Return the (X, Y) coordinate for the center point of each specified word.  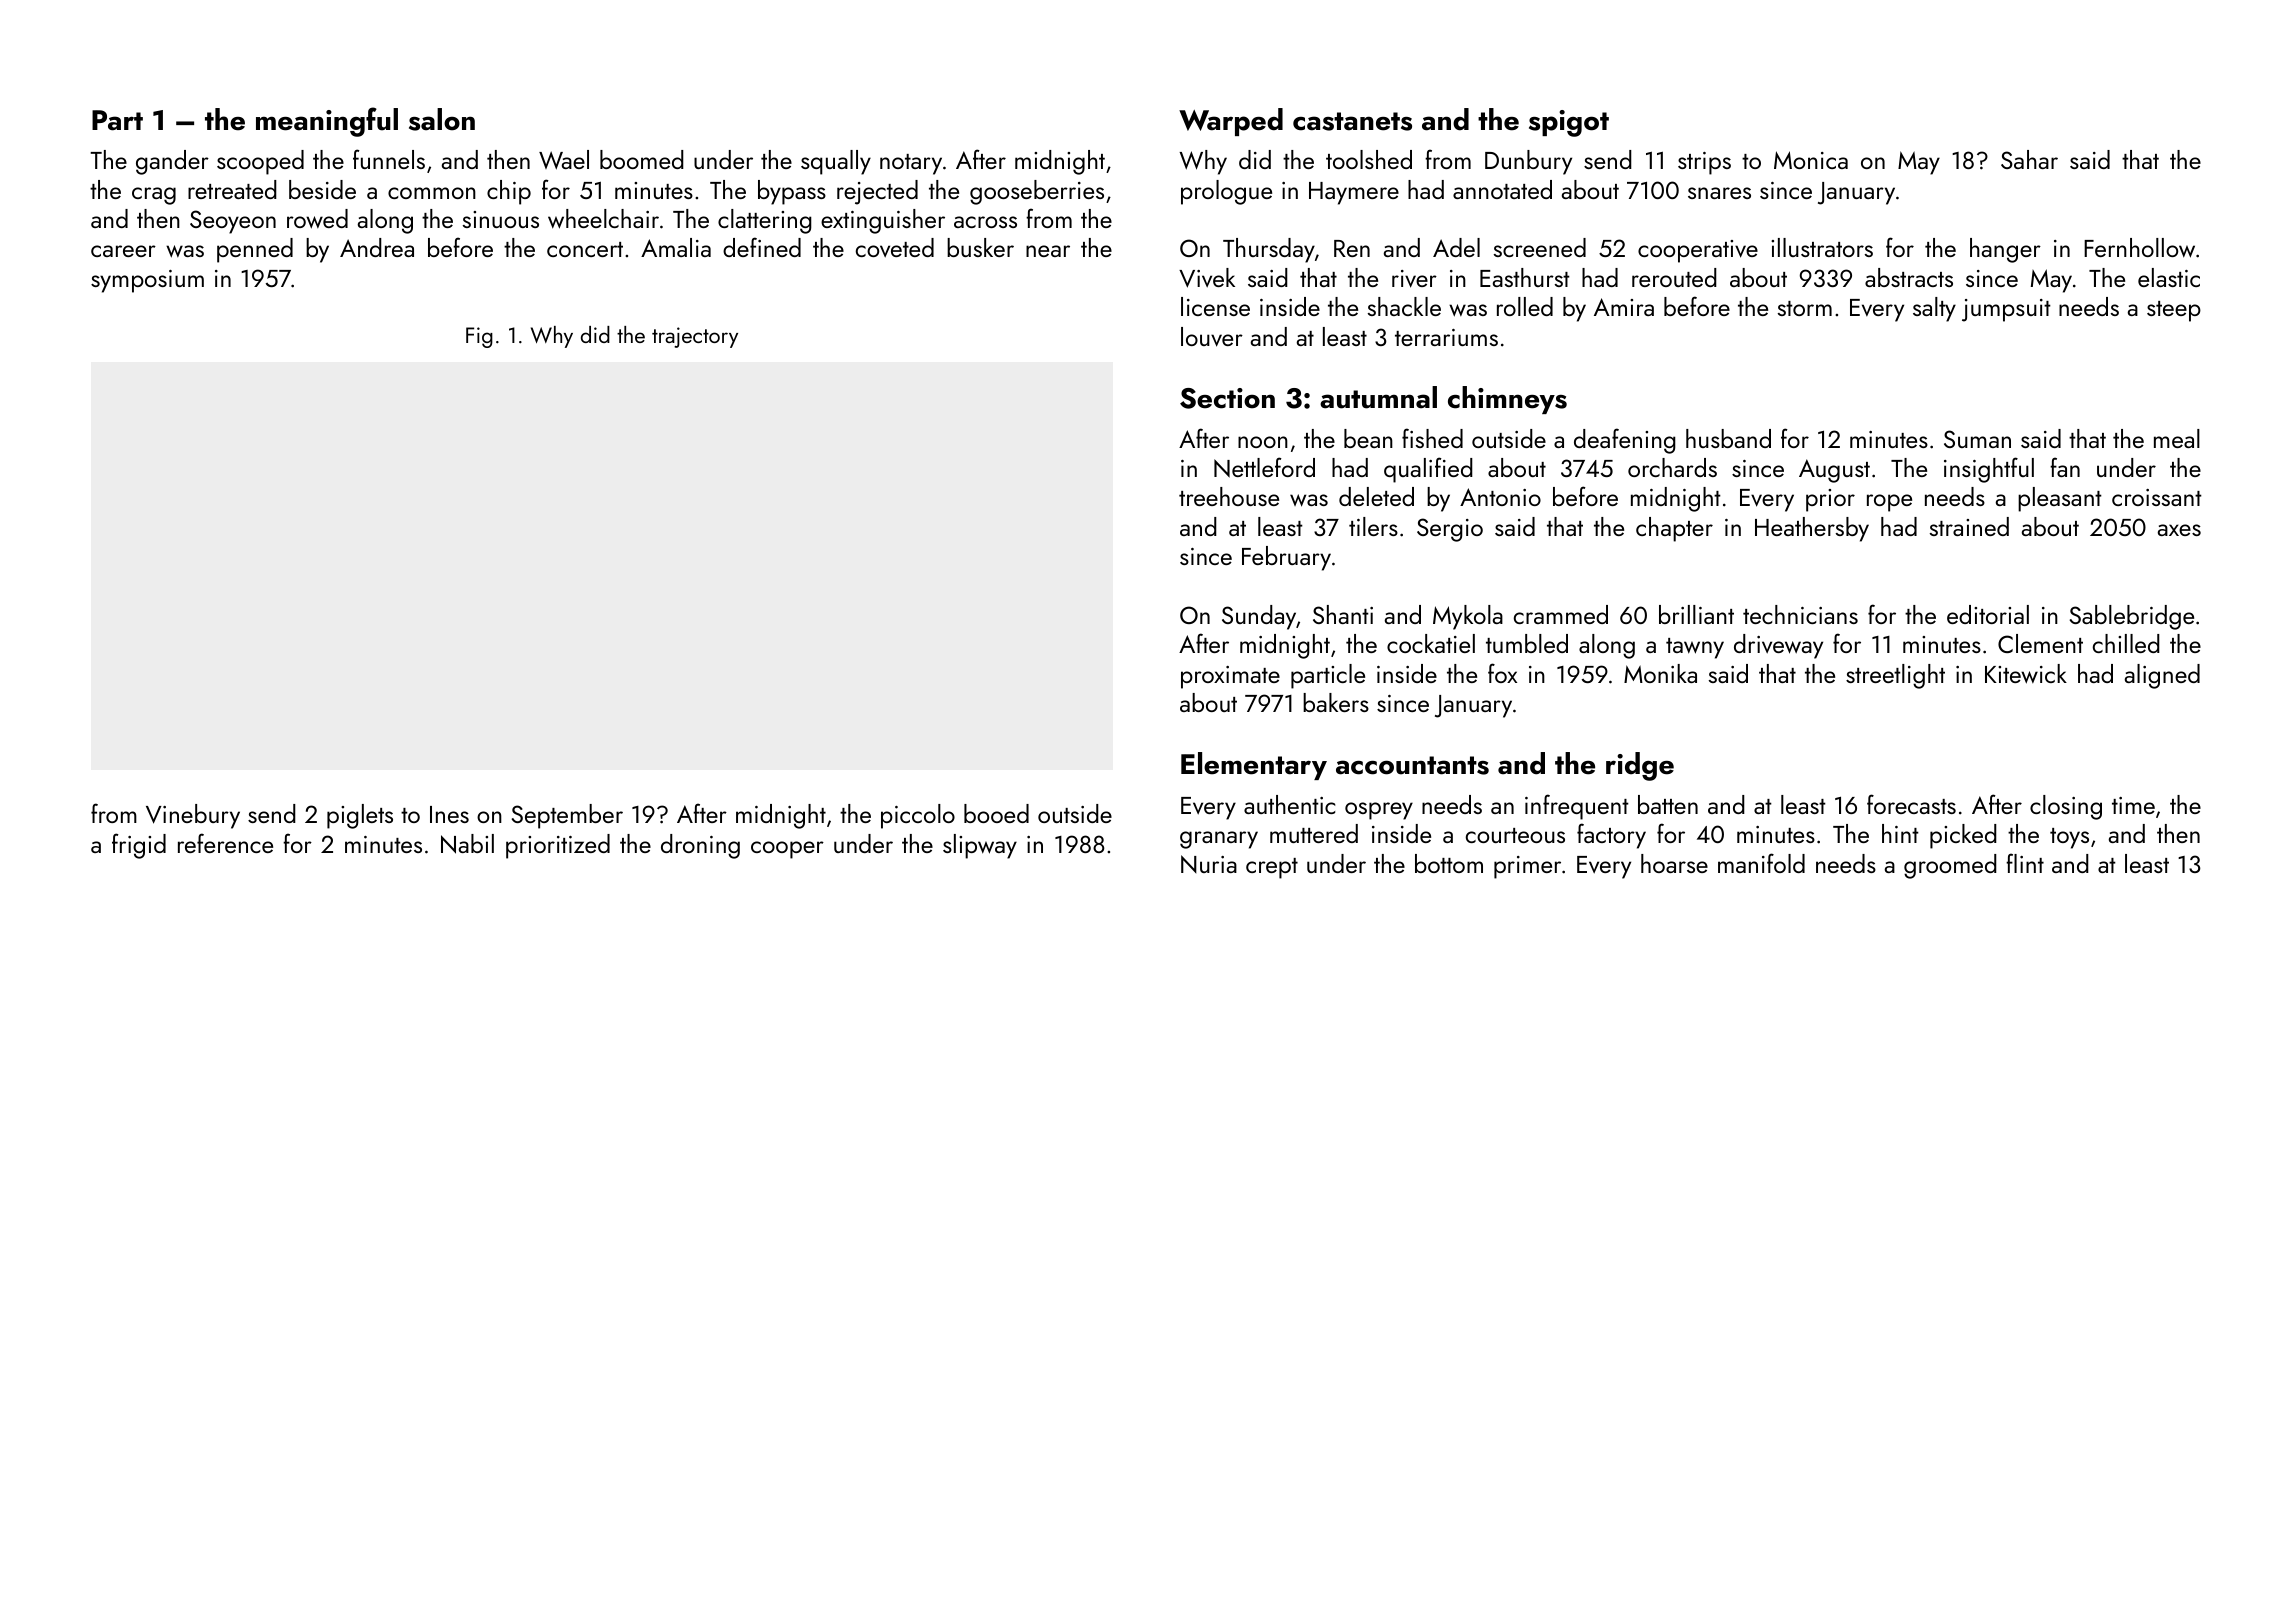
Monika (1660, 673)
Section (1227, 398)
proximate (1230, 677)
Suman (1977, 439)
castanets (1352, 121)
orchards (1672, 467)
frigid (139, 846)
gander (172, 162)
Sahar (2029, 159)
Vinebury (193, 816)
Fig (479, 337)
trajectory (695, 337)
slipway (980, 846)
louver (1212, 337)
